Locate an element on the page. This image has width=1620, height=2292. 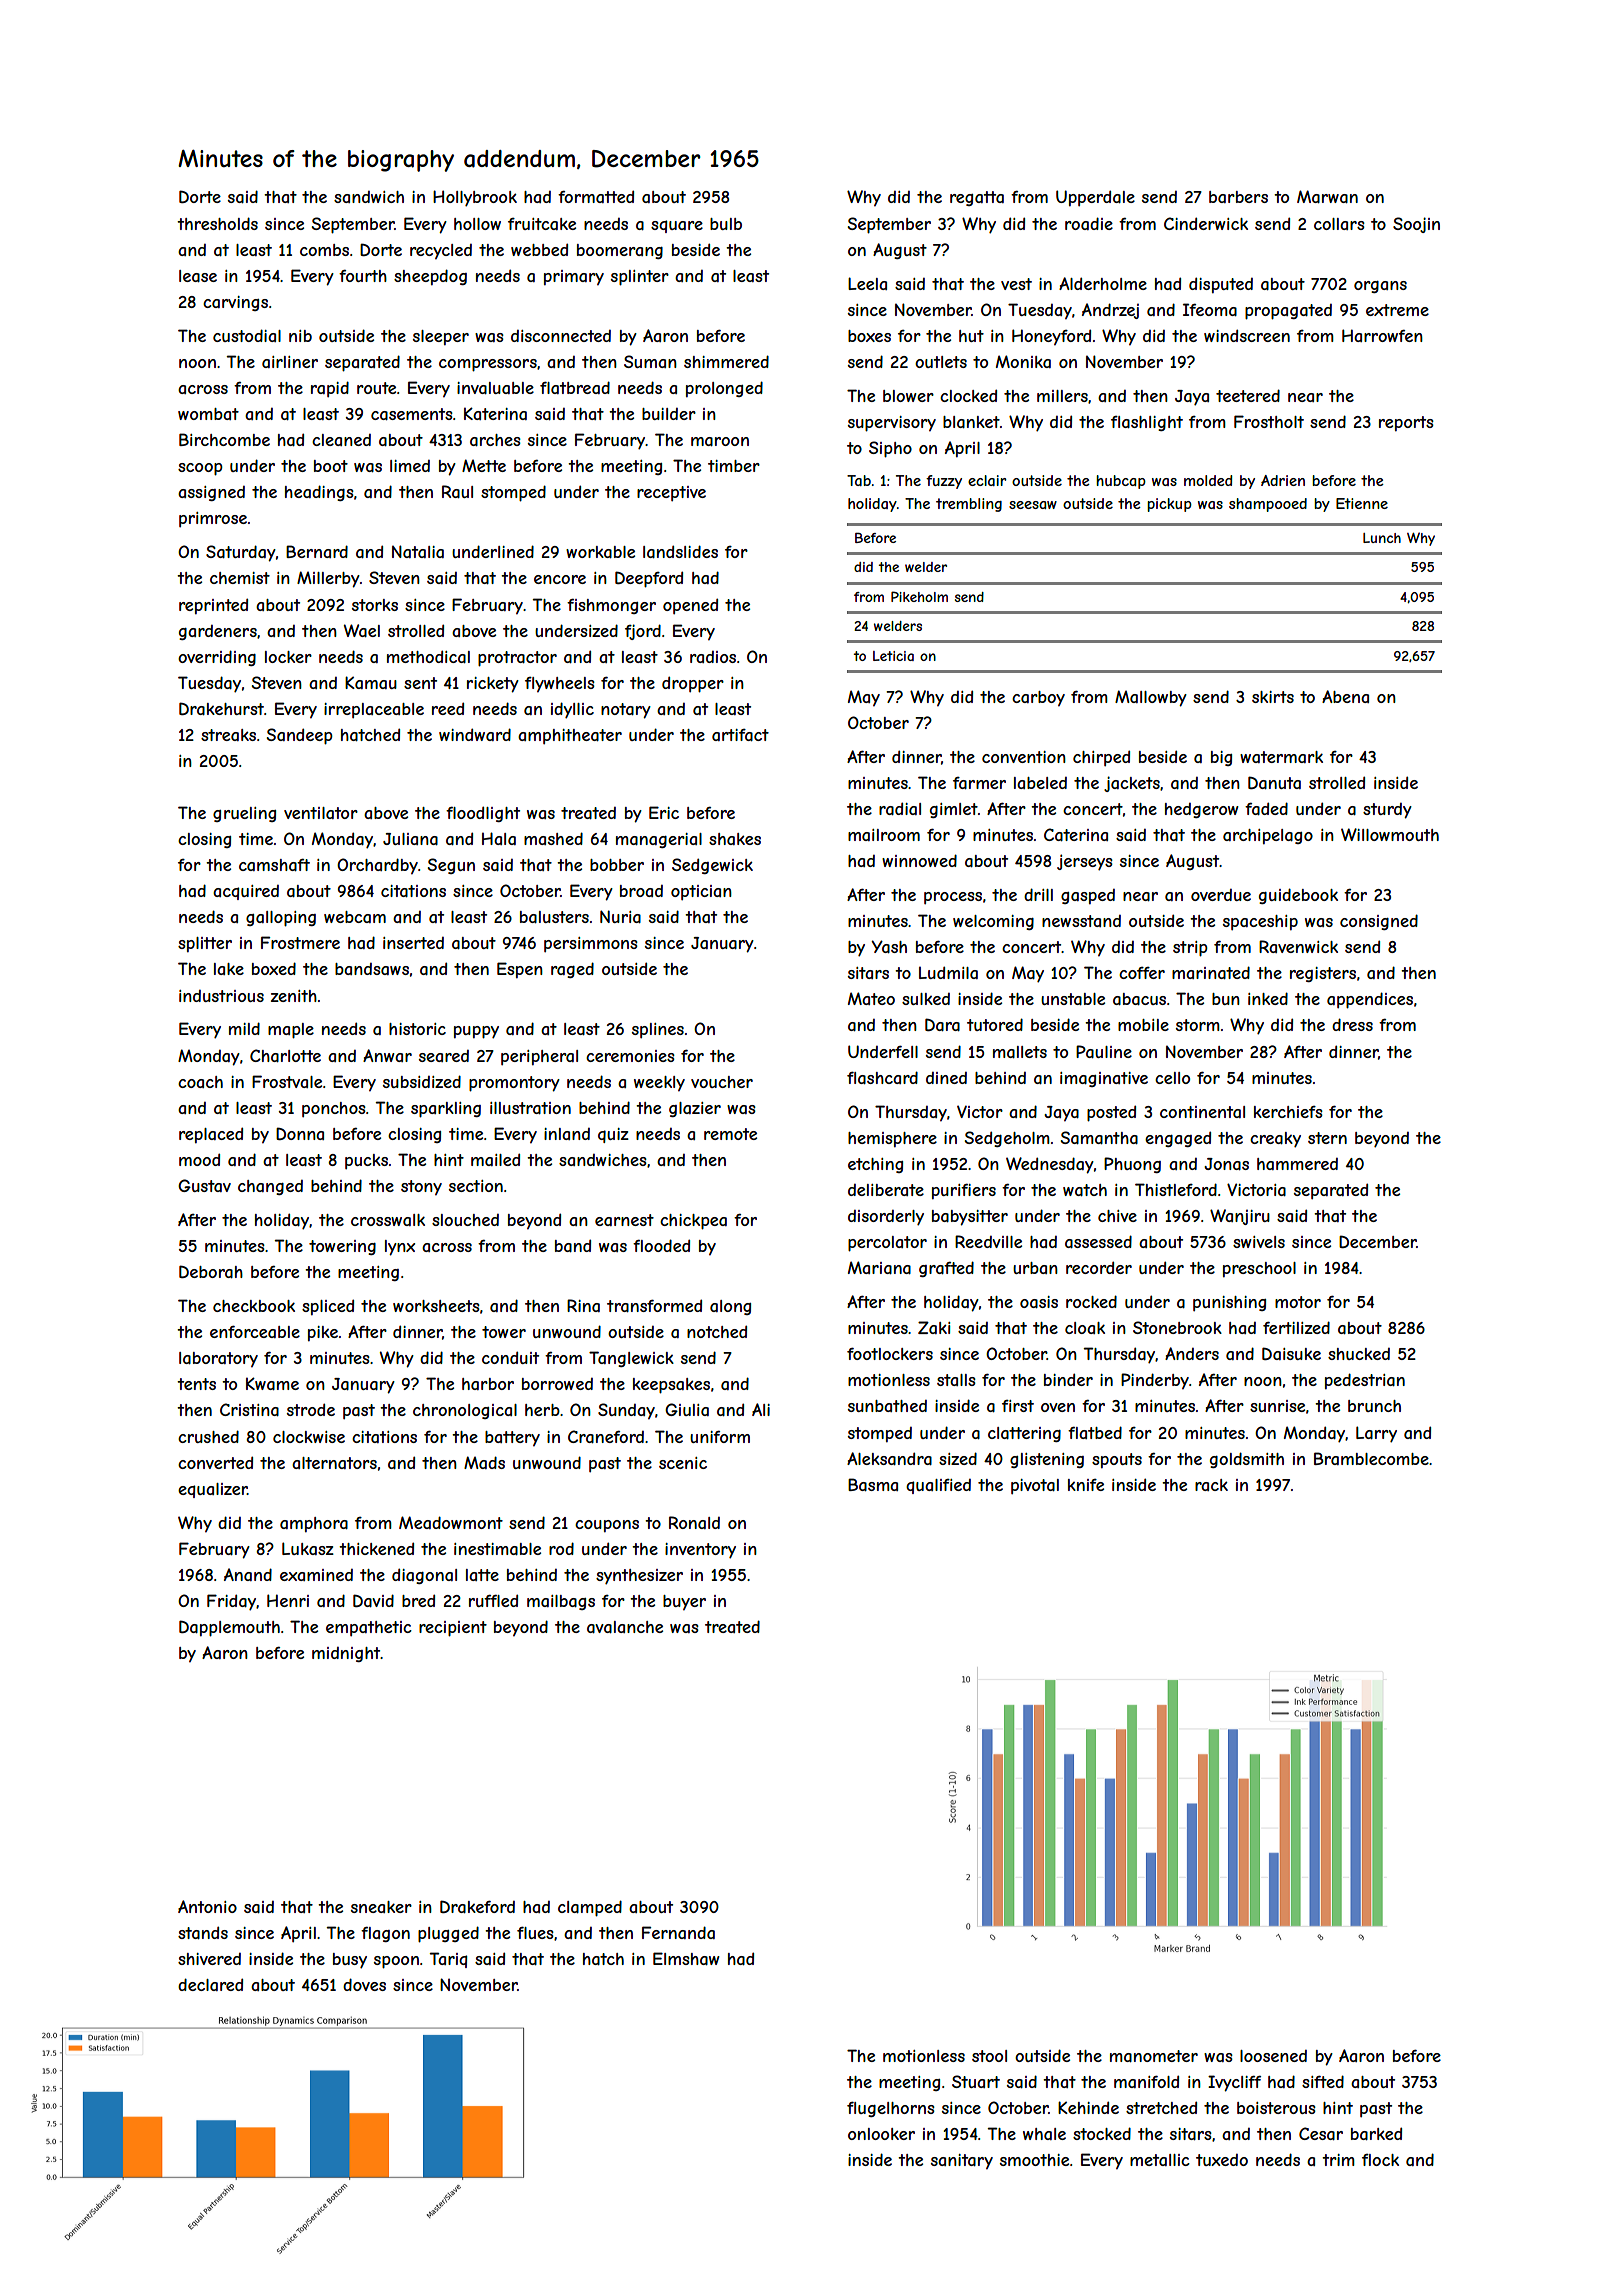
Espen is located at coordinates (520, 970).
